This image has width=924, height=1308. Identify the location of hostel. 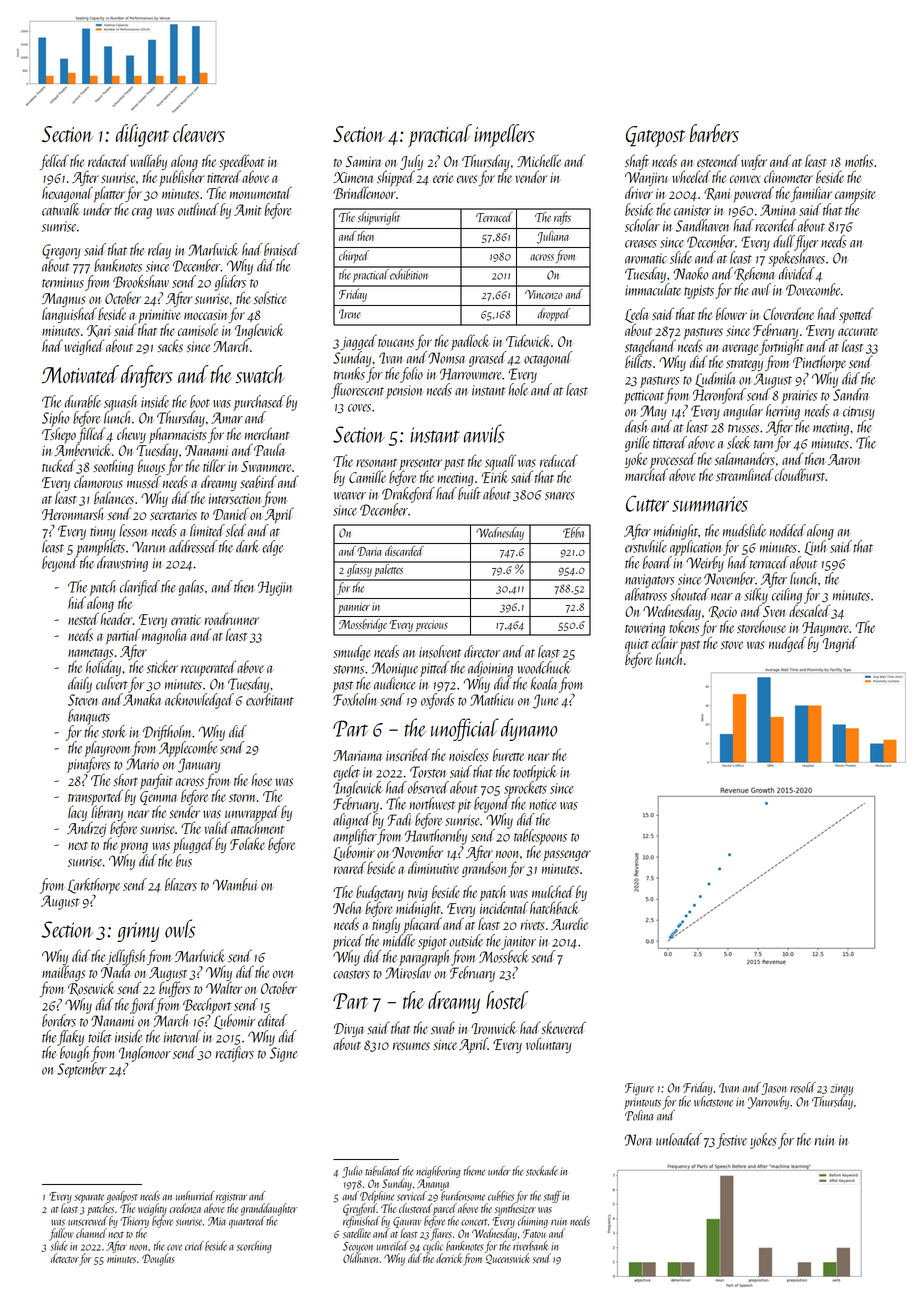
(507, 1000).
